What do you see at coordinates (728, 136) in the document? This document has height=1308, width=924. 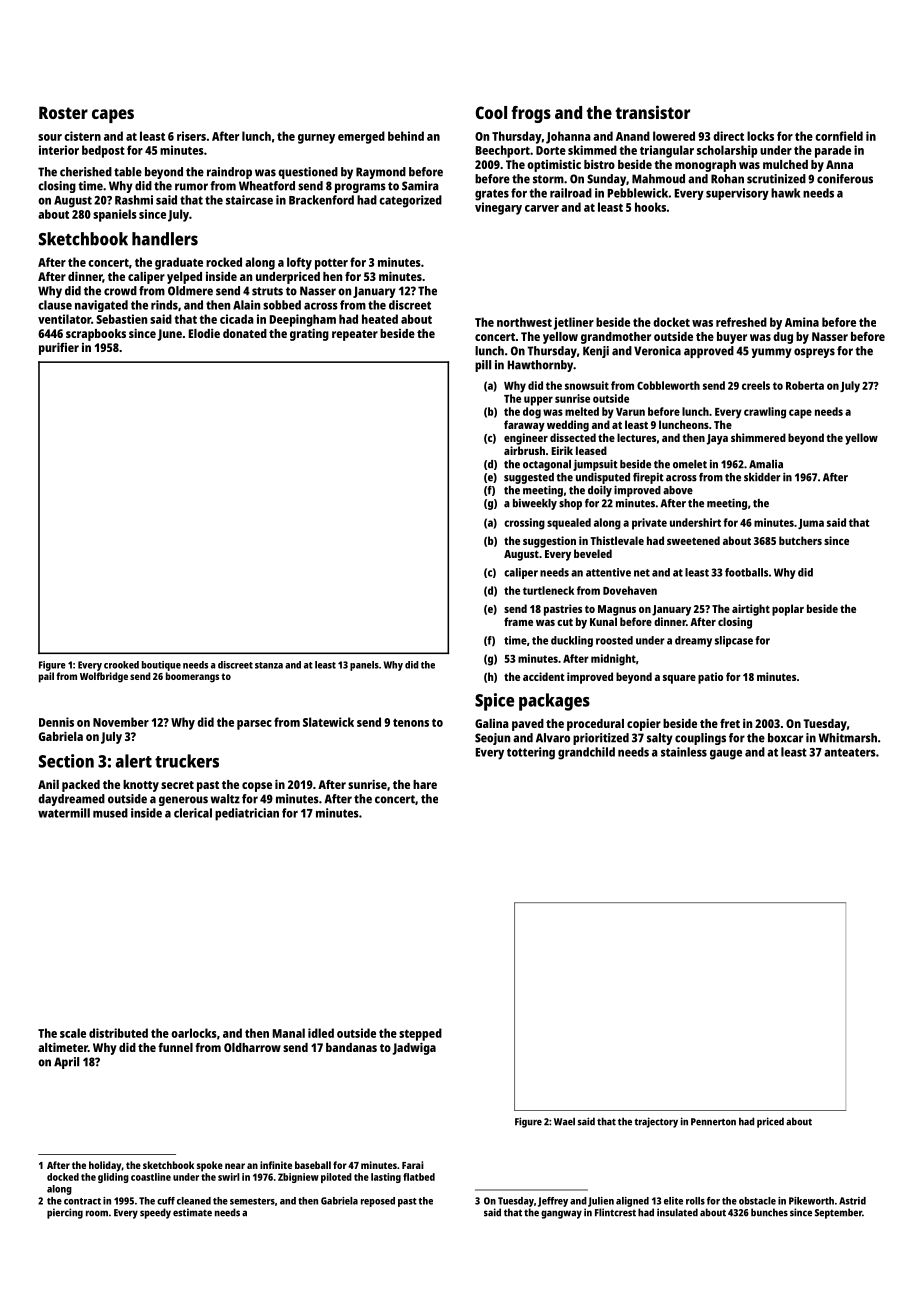 I see `direct` at bounding box center [728, 136].
